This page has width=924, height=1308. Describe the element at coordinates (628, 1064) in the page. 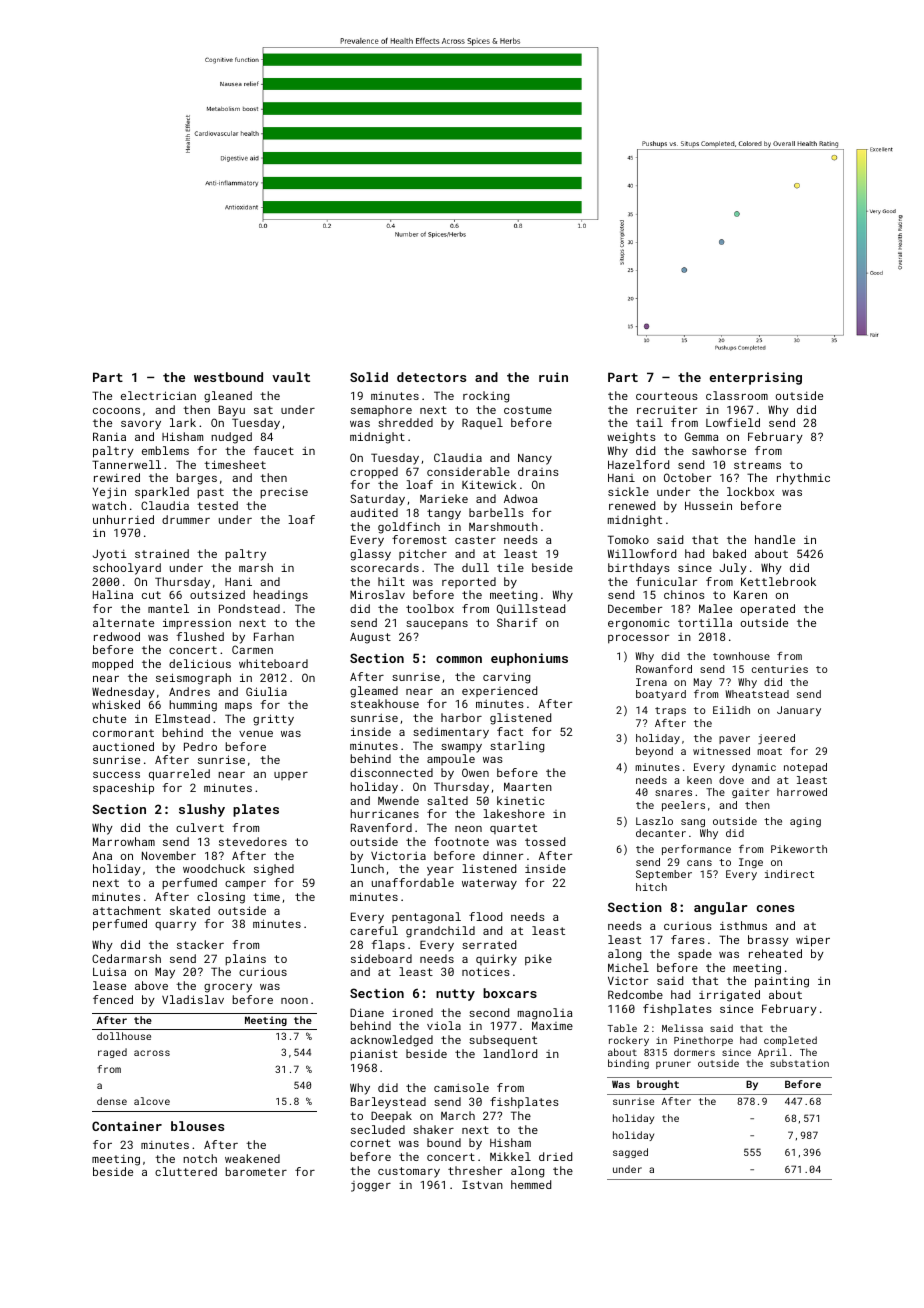

I see `binding` at that location.
